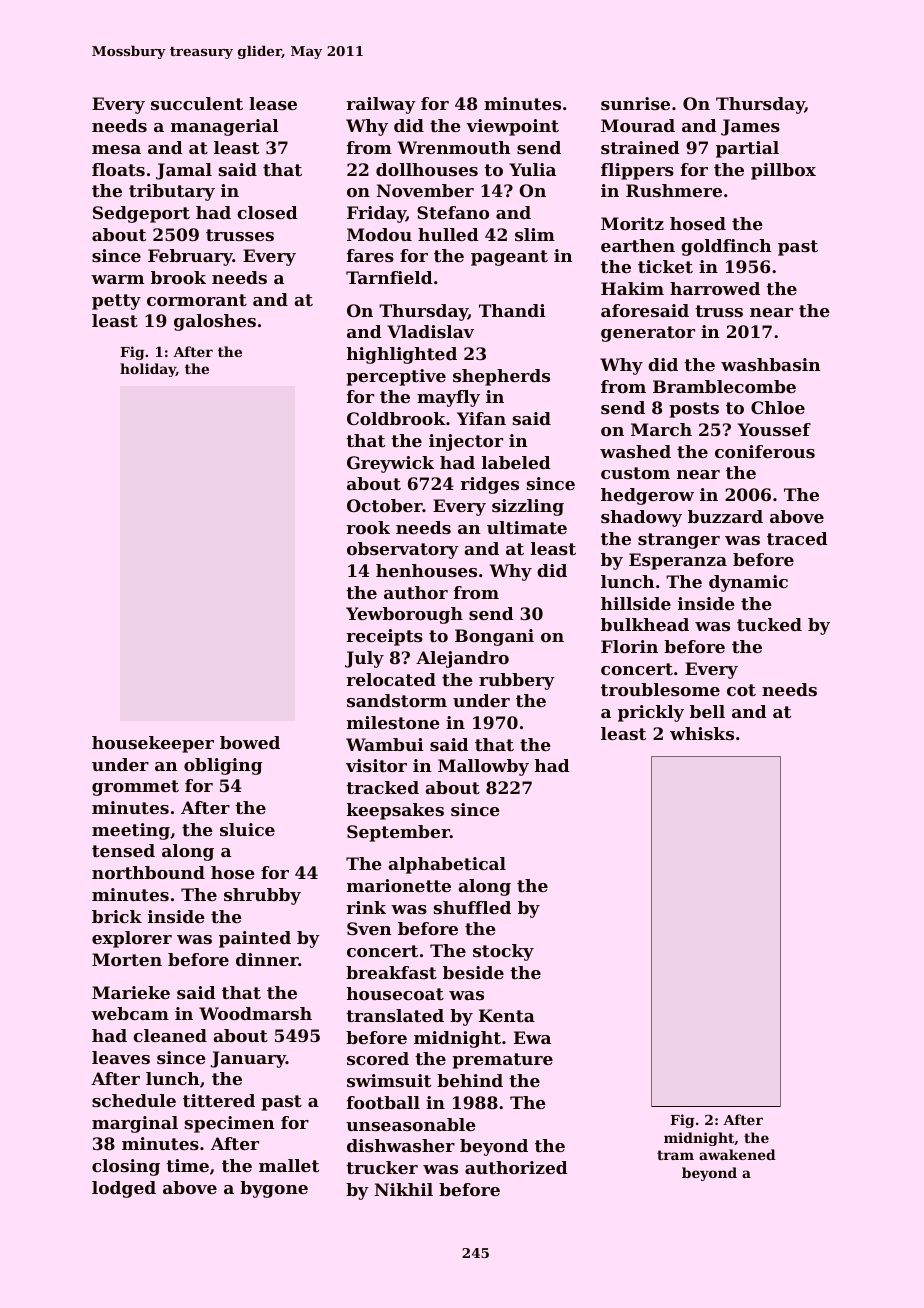 Image resolution: width=924 pixels, height=1308 pixels. I want to click on railway, so click(381, 105).
